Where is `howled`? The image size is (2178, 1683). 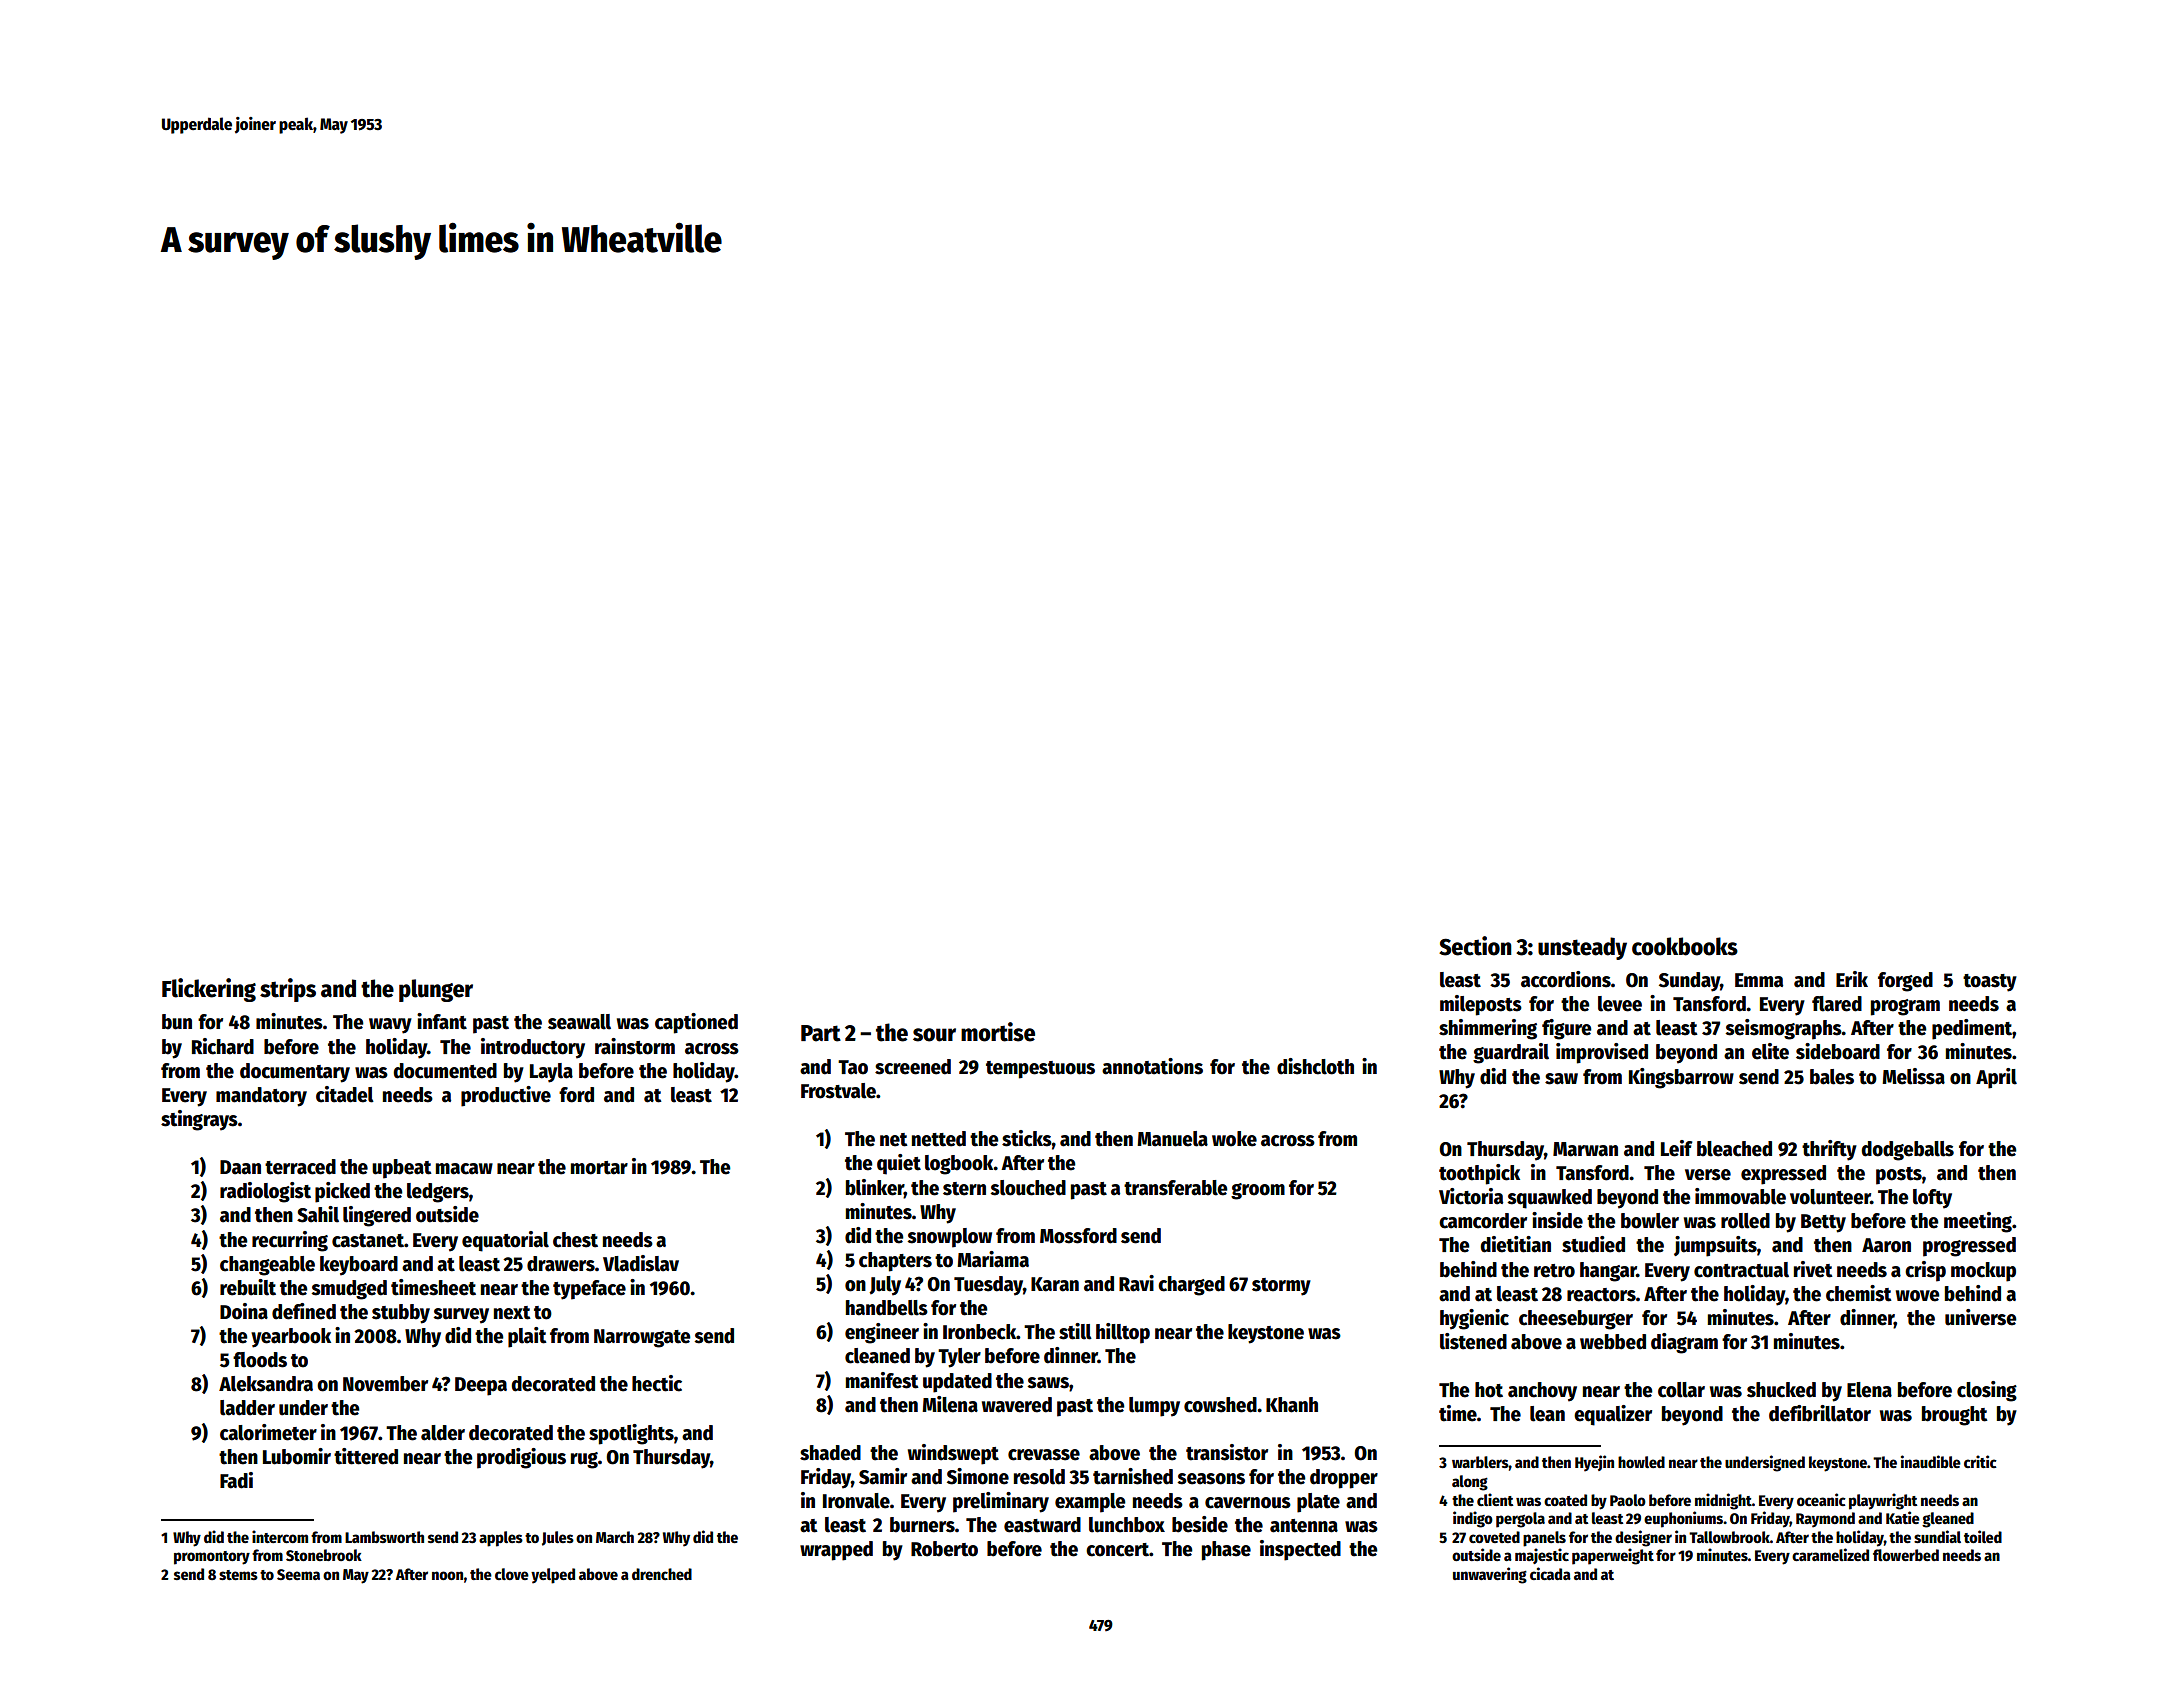
howled is located at coordinates (1641, 1462).
